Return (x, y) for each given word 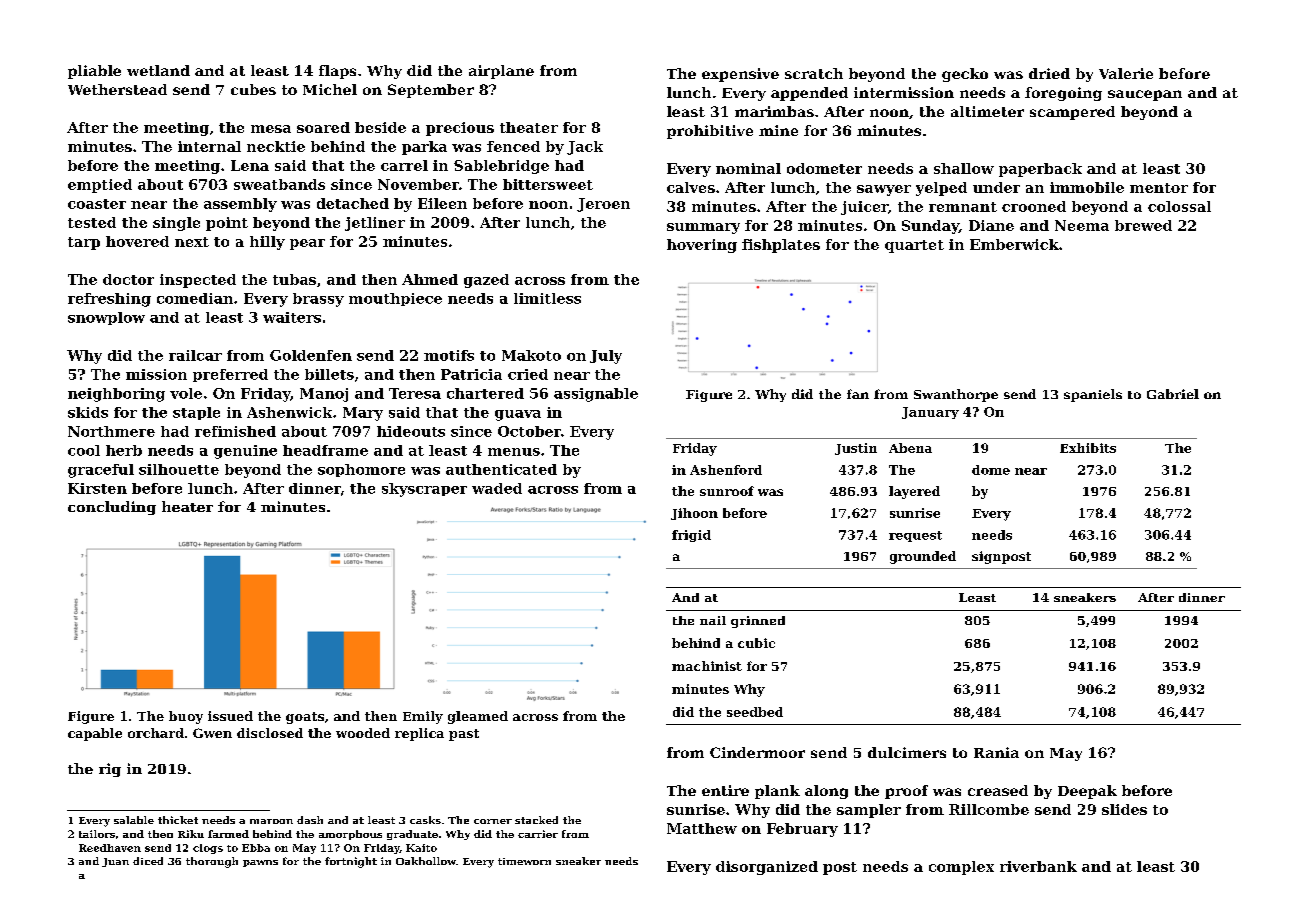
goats (305, 718)
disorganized (767, 868)
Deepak (1087, 792)
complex (961, 868)
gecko (965, 75)
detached (353, 203)
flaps (337, 72)
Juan (115, 862)
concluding (112, 508)
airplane (501, 72)
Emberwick (1014, 244)
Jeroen (603, 205)
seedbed (755, 712)
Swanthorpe (956, 395)
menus (514, 452)
